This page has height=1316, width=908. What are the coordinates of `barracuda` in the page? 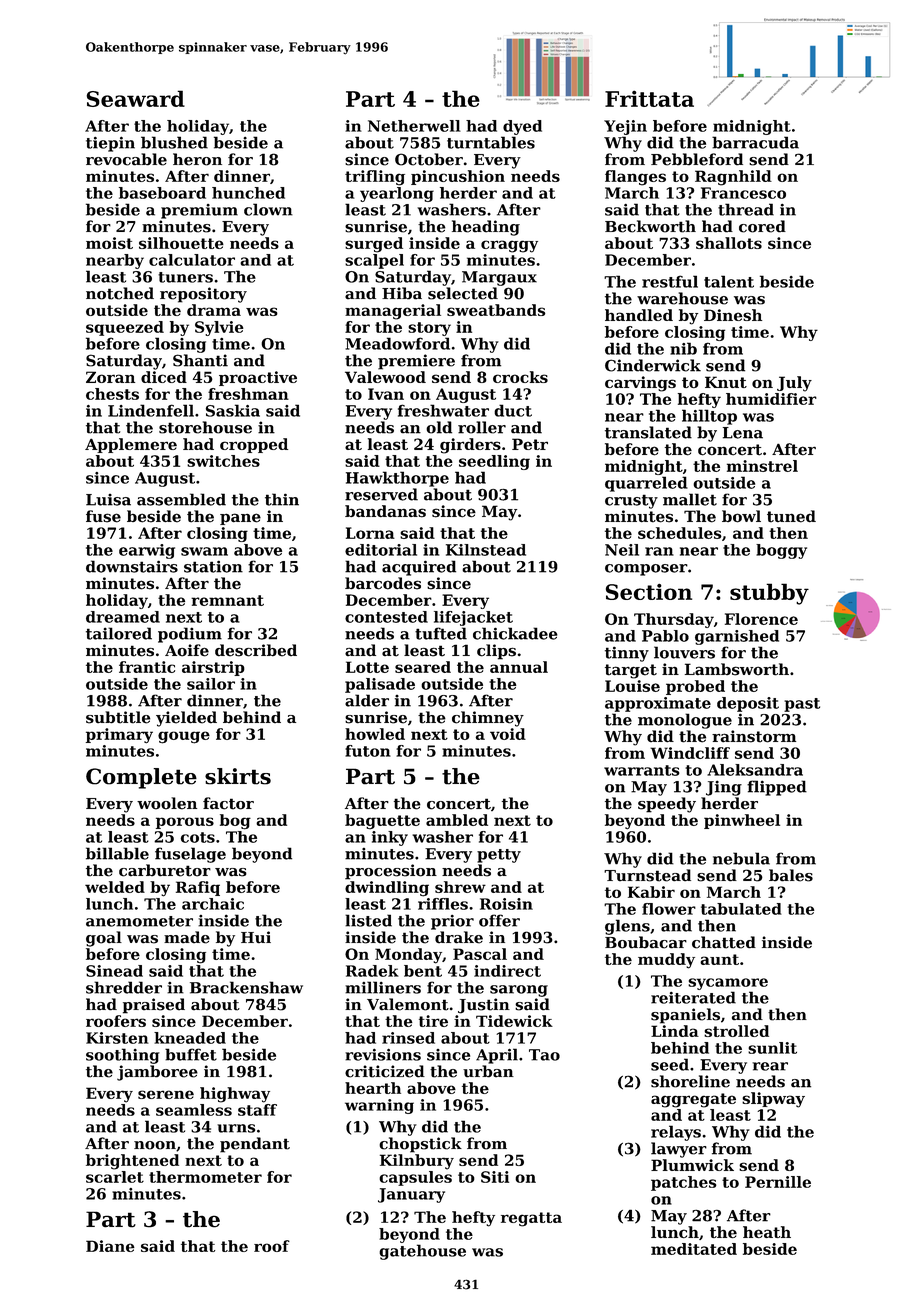 It's located at (755, 142).
